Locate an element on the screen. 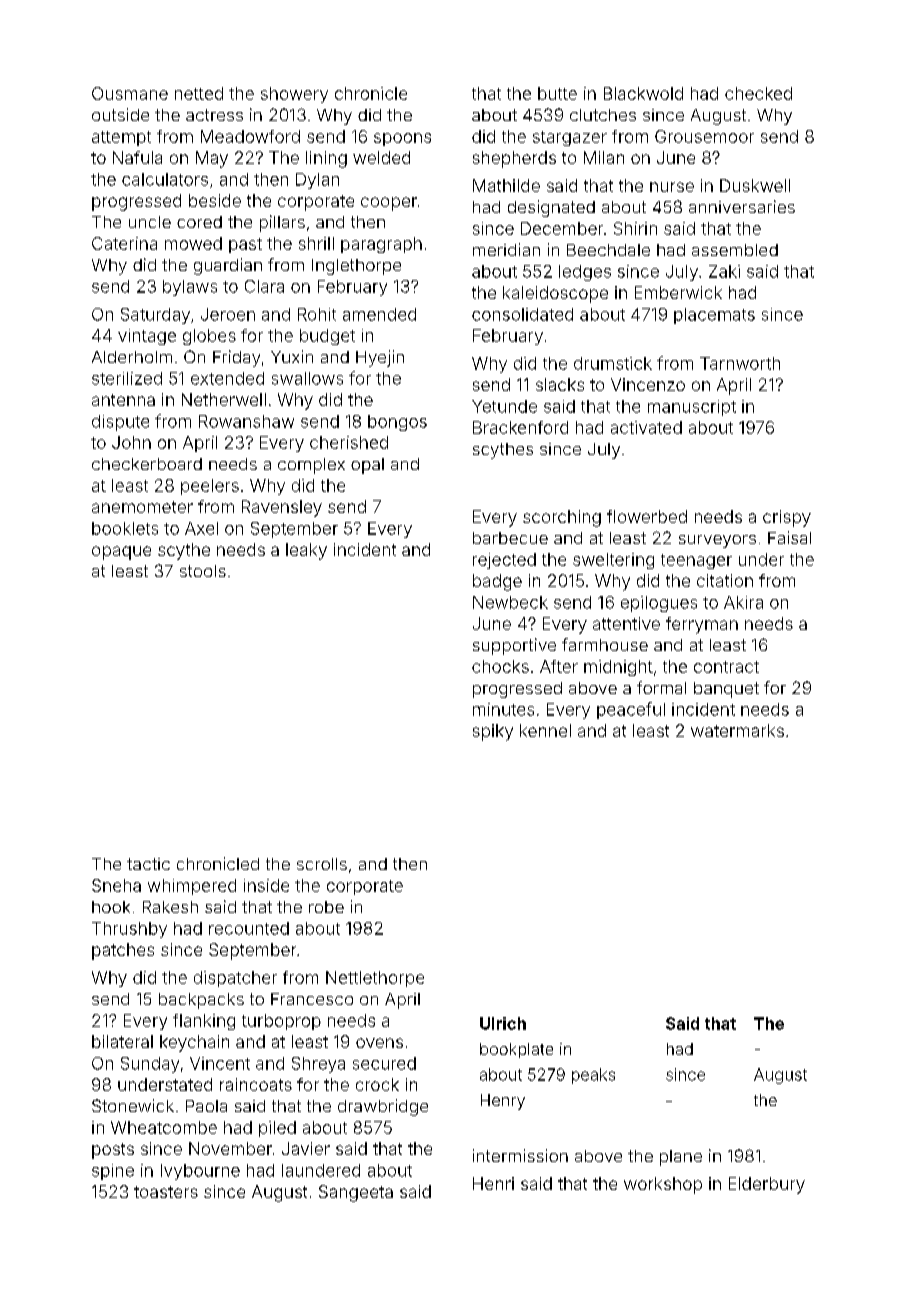 The image size is (908, 1316). Newbeck is located at coordinates (510, 602).
